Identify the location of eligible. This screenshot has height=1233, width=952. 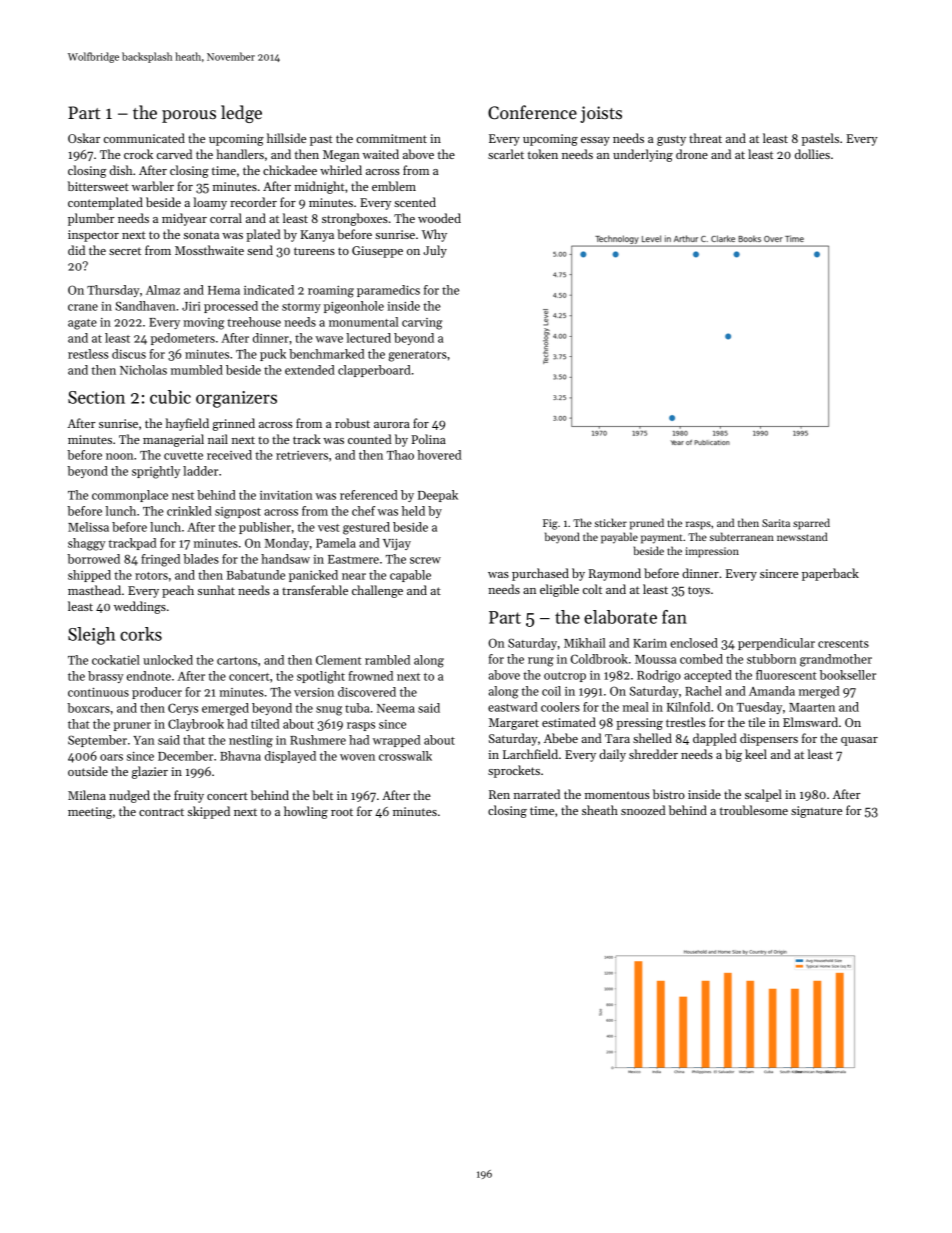
(559, 590).
